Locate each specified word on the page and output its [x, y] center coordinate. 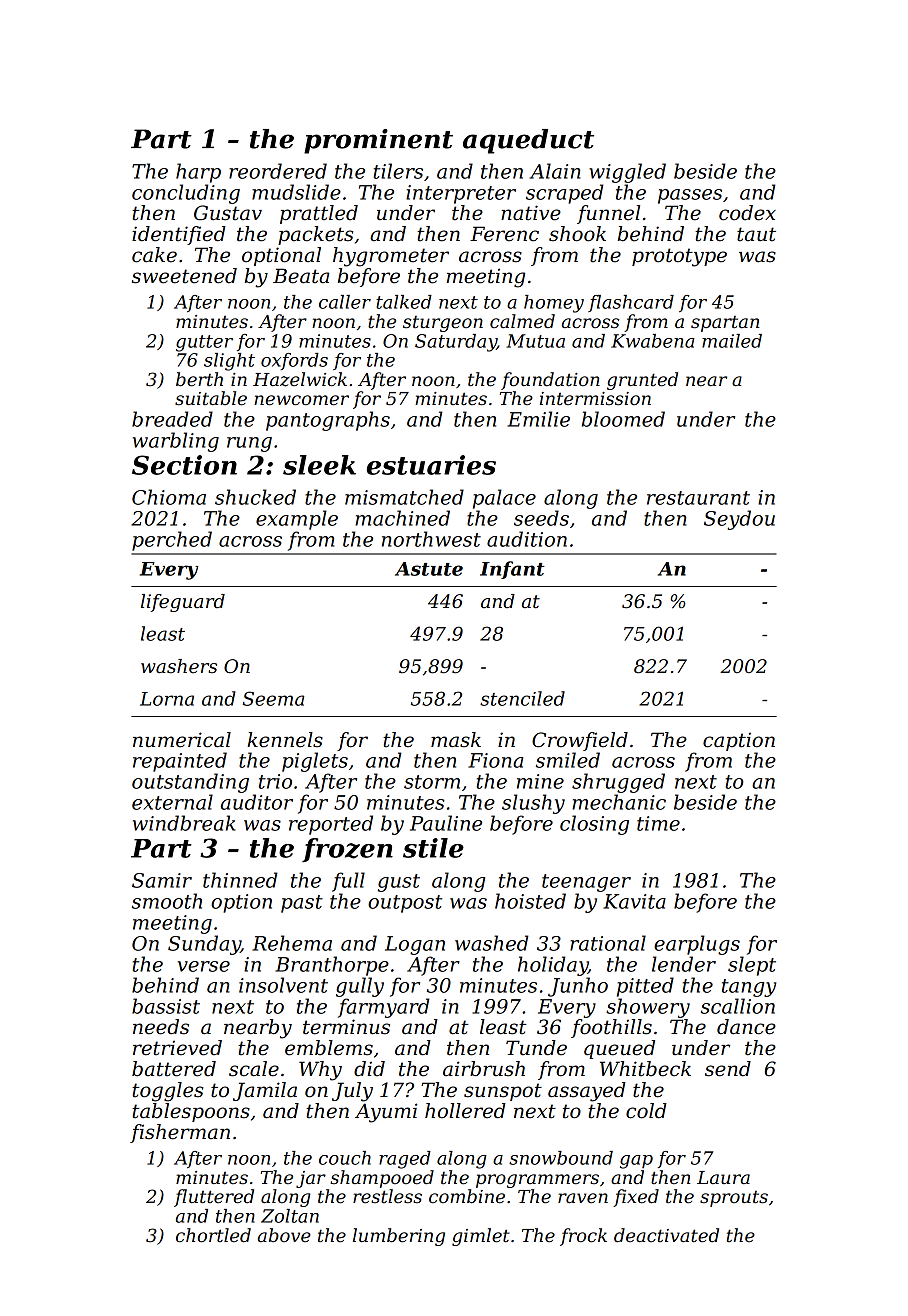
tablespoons [191, 1112]
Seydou [739, 520]
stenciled [522, 698]
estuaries [431, 465]
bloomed [623, 419]
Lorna [167, 699]
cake [154, 255]
